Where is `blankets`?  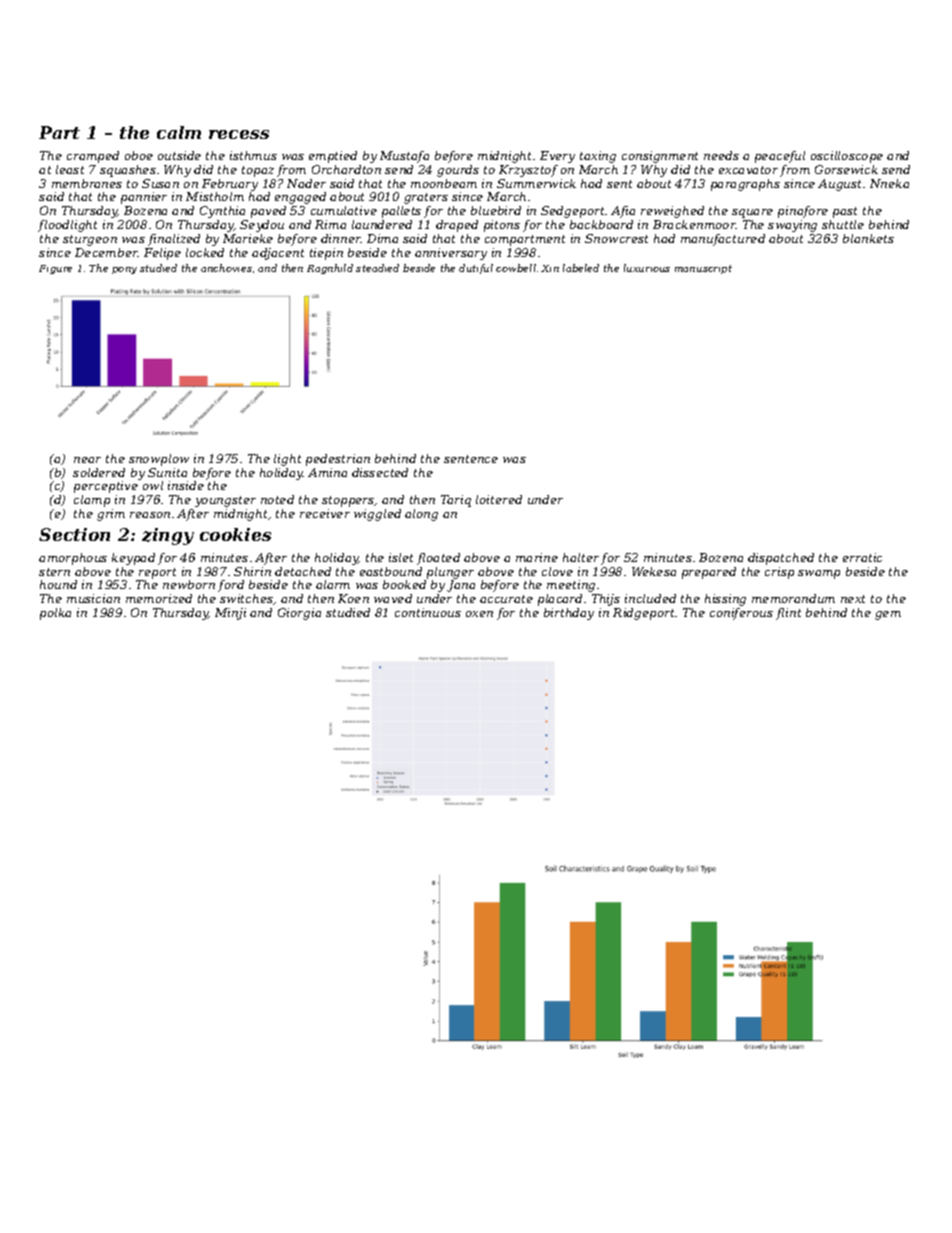
blankets is located at coordinates (868, 238).
